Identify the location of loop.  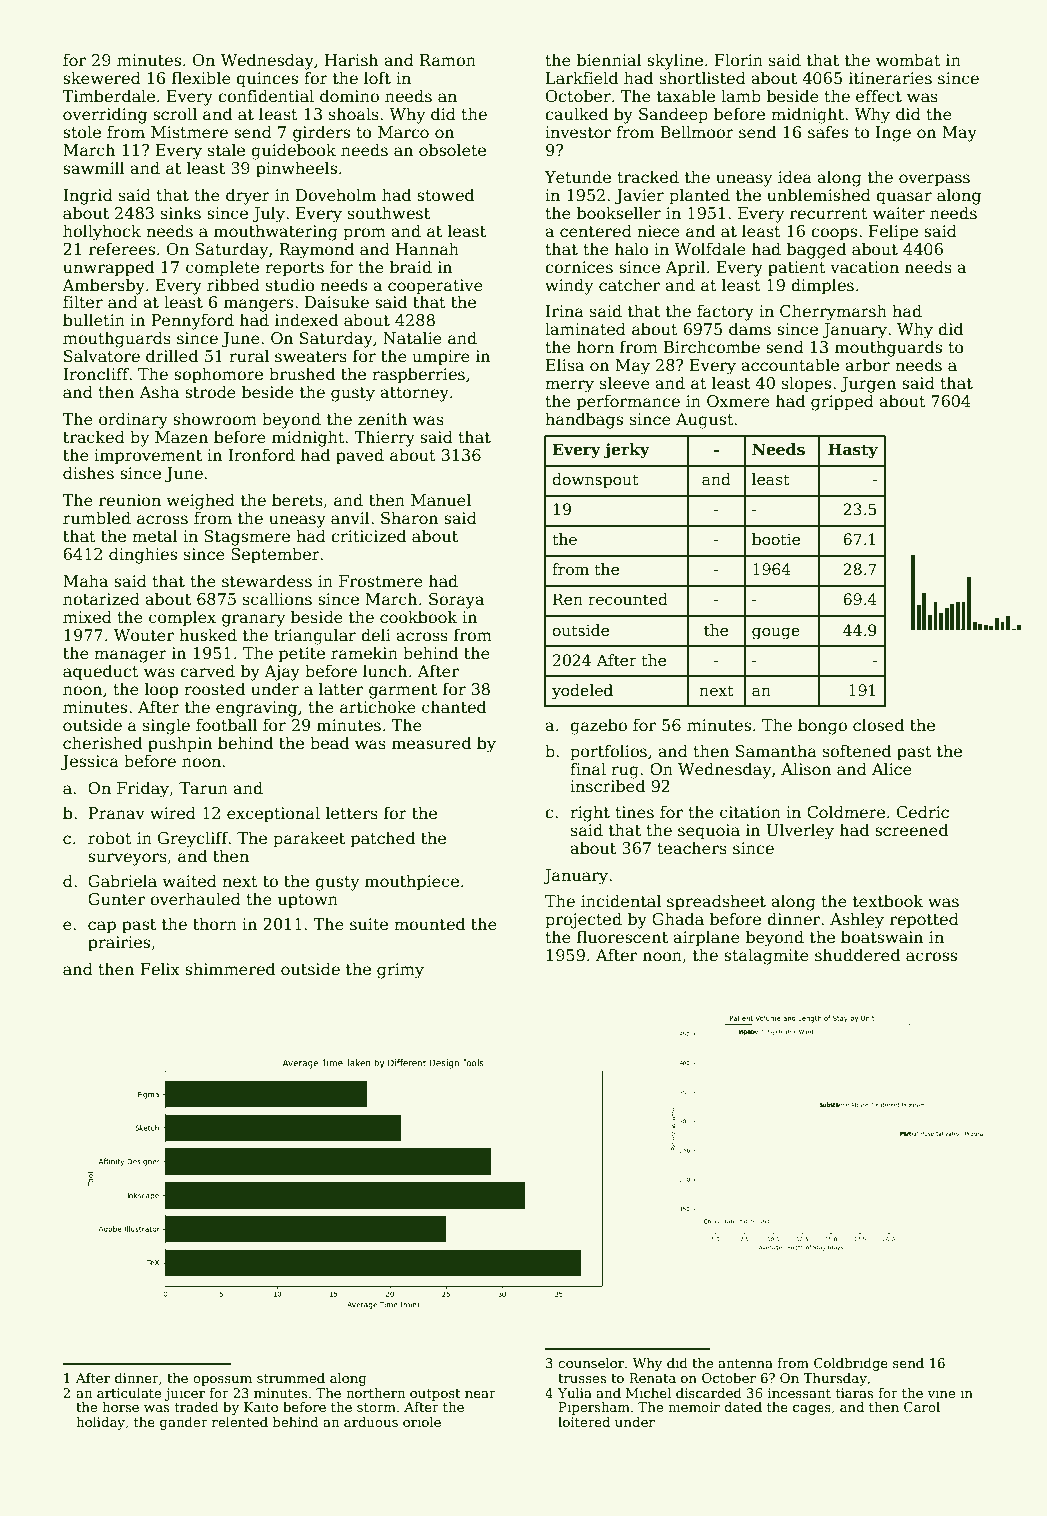
(161, 690).
